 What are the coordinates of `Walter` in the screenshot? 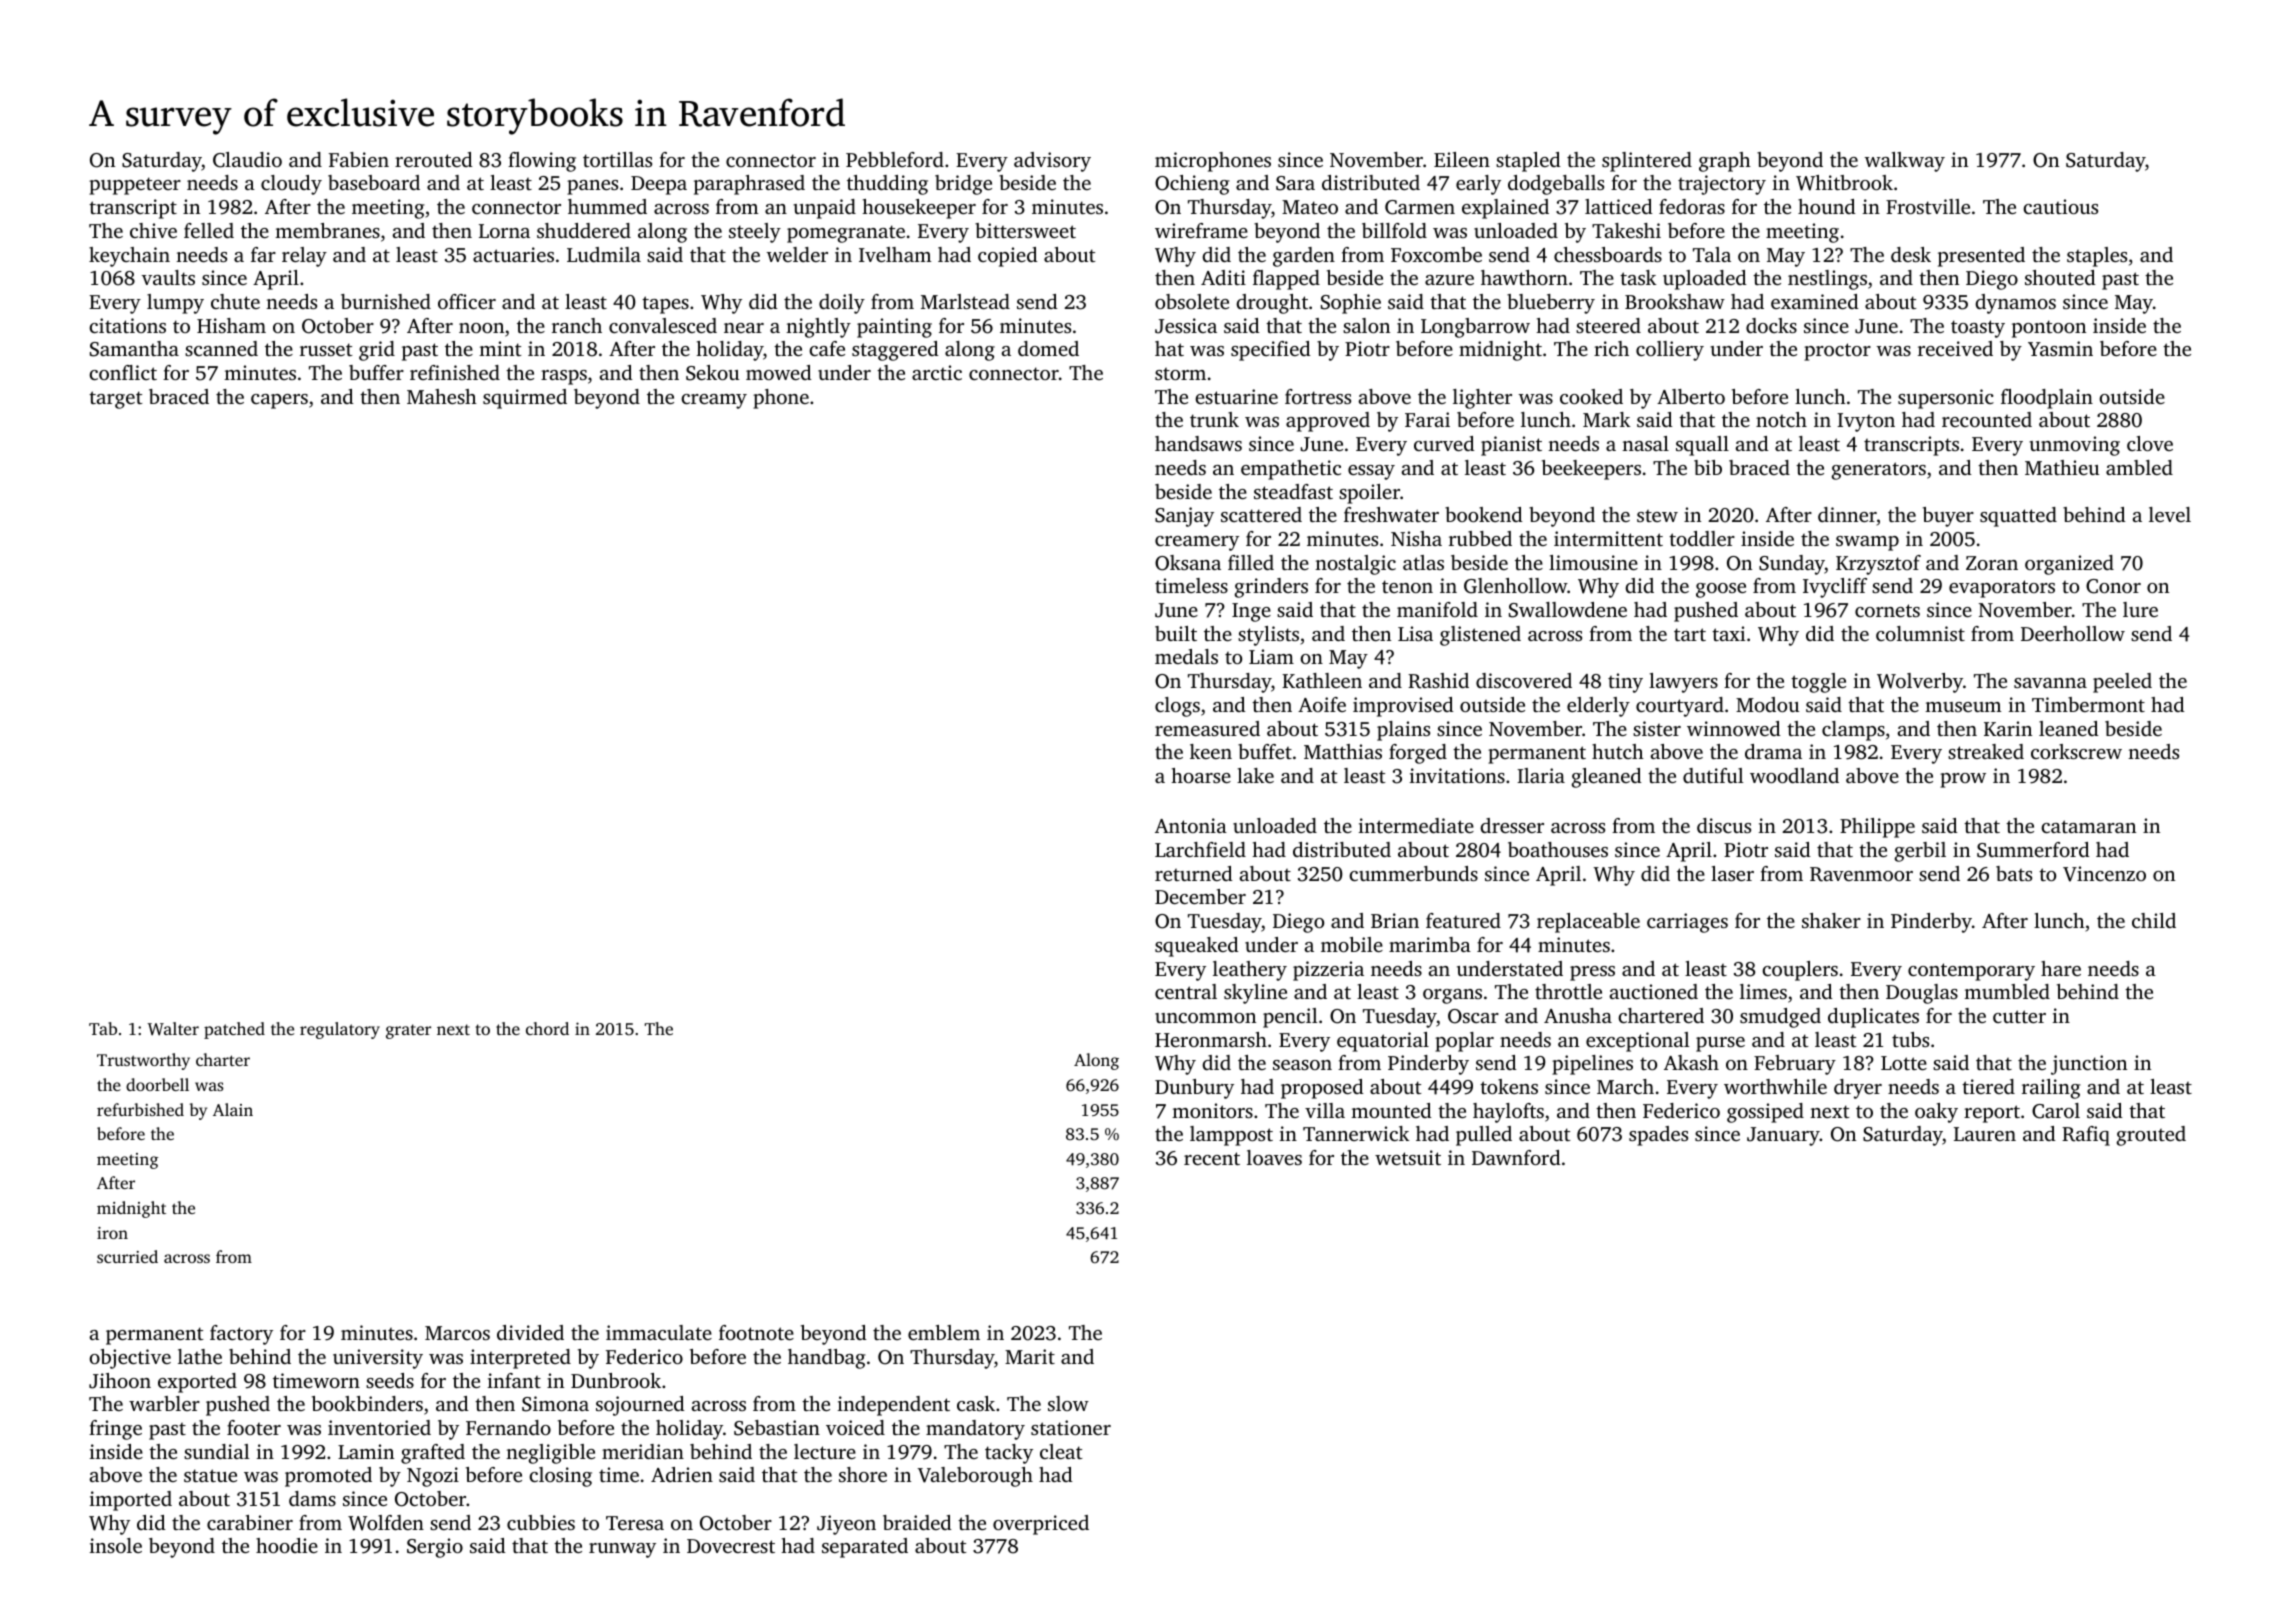 It's located at (173, 1029).
